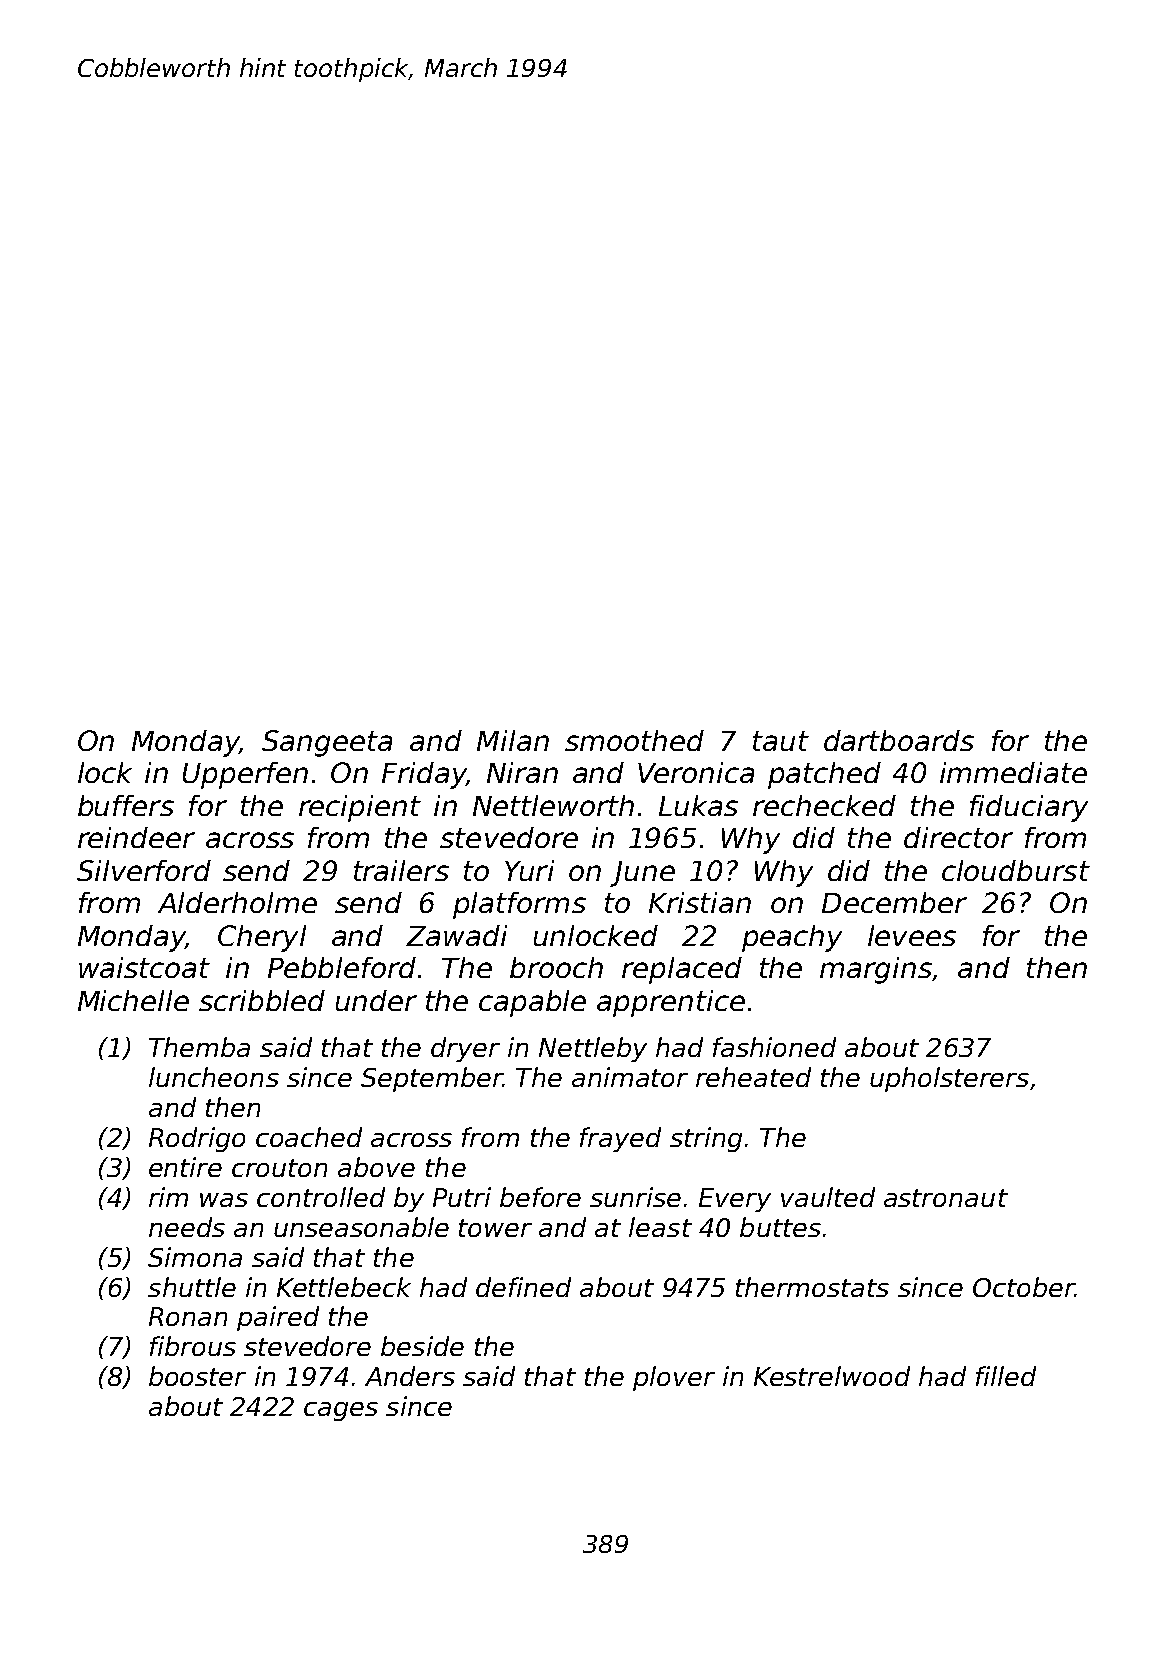 This image has width=1165, height=1654. What do you see at coordinates (199, 1047) in the image?
I see `Themba` at bounding box center [199, 1047].
